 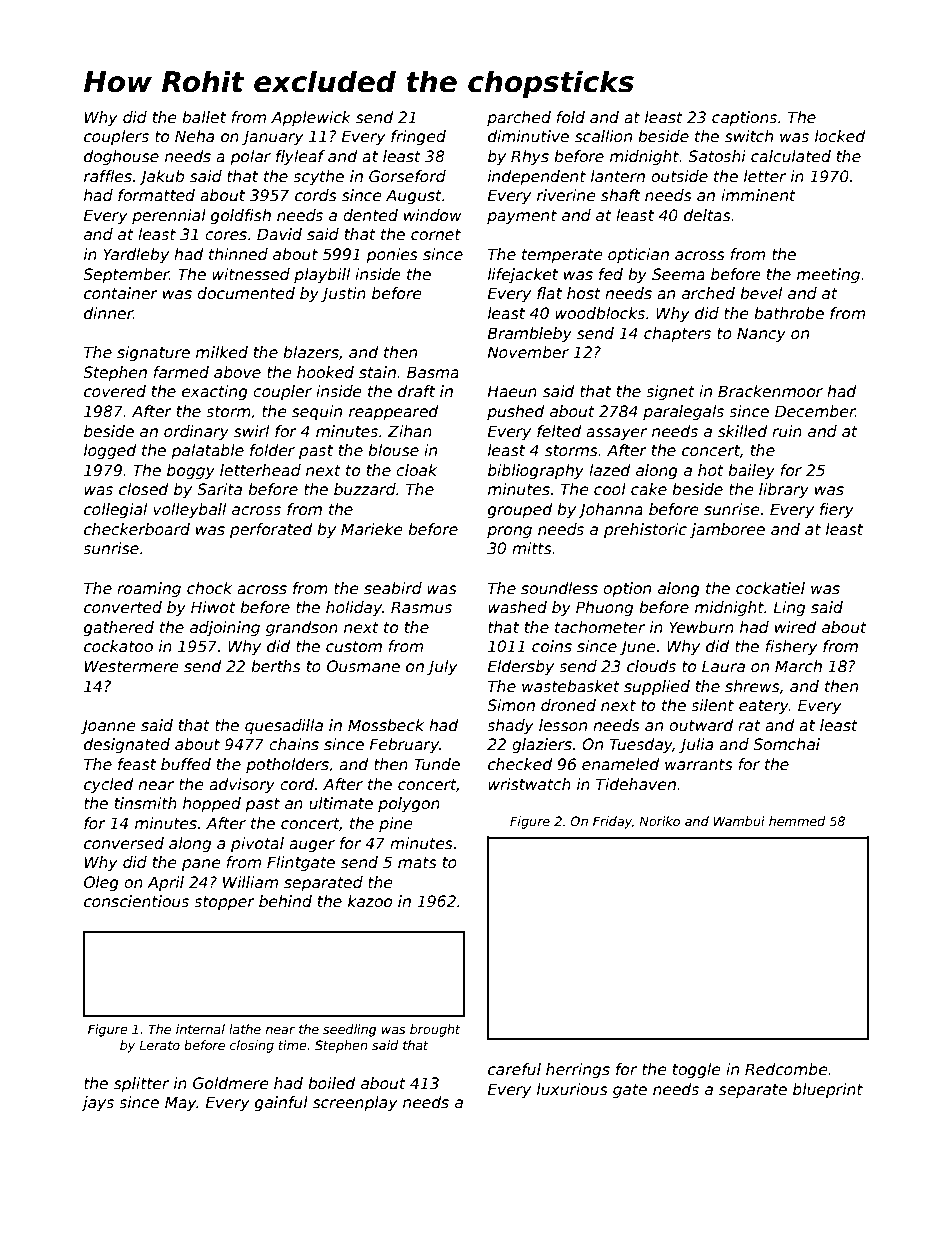 What do you see at coordinates (511, 705) in the page?
I see `Simon` at bounding box center [511, 705].
